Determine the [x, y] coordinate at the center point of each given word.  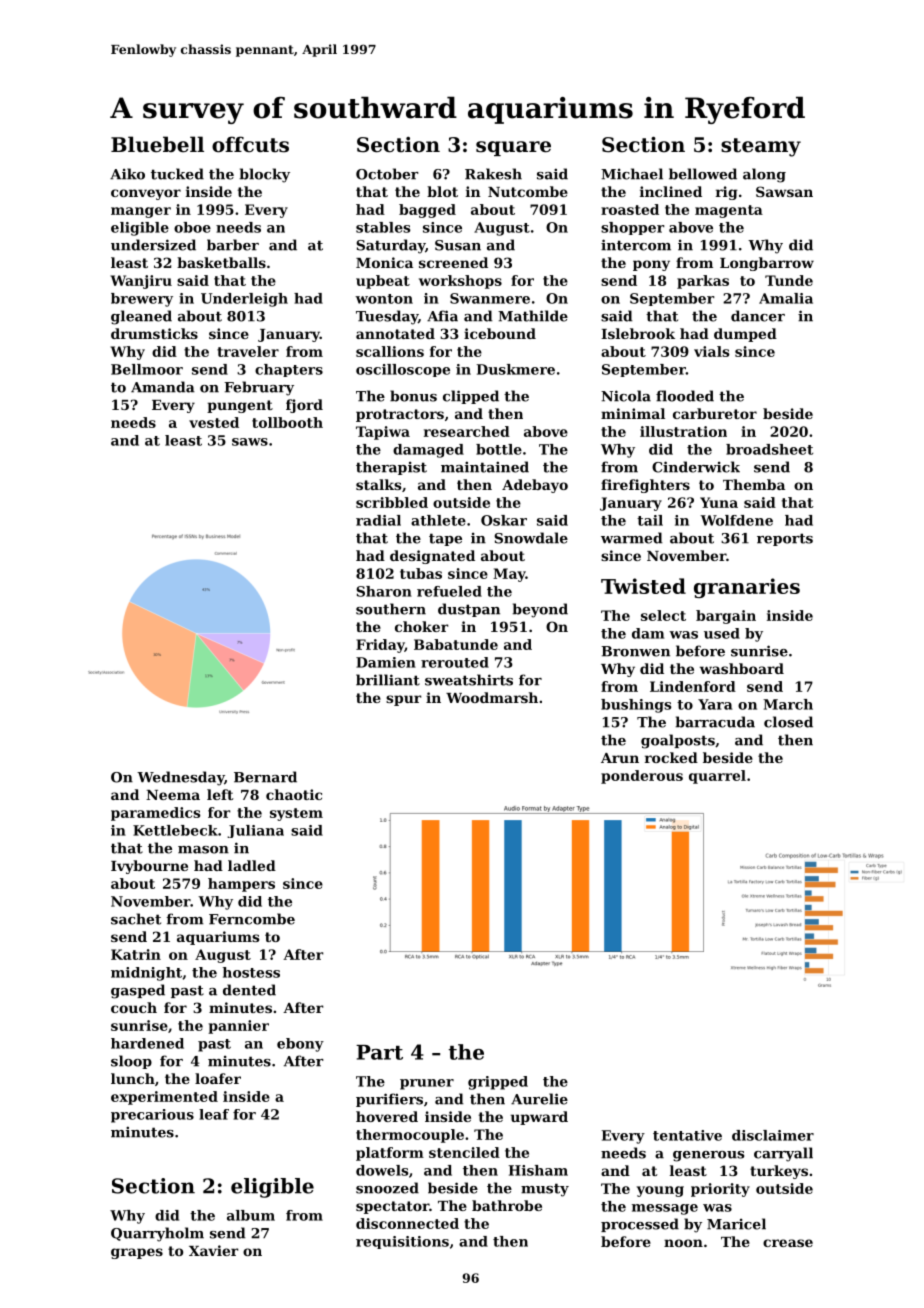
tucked [177, 174]
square [513, 148]
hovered [387, 1116]
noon [683, 1243]
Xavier [214, 1250]
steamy [761, 147]
